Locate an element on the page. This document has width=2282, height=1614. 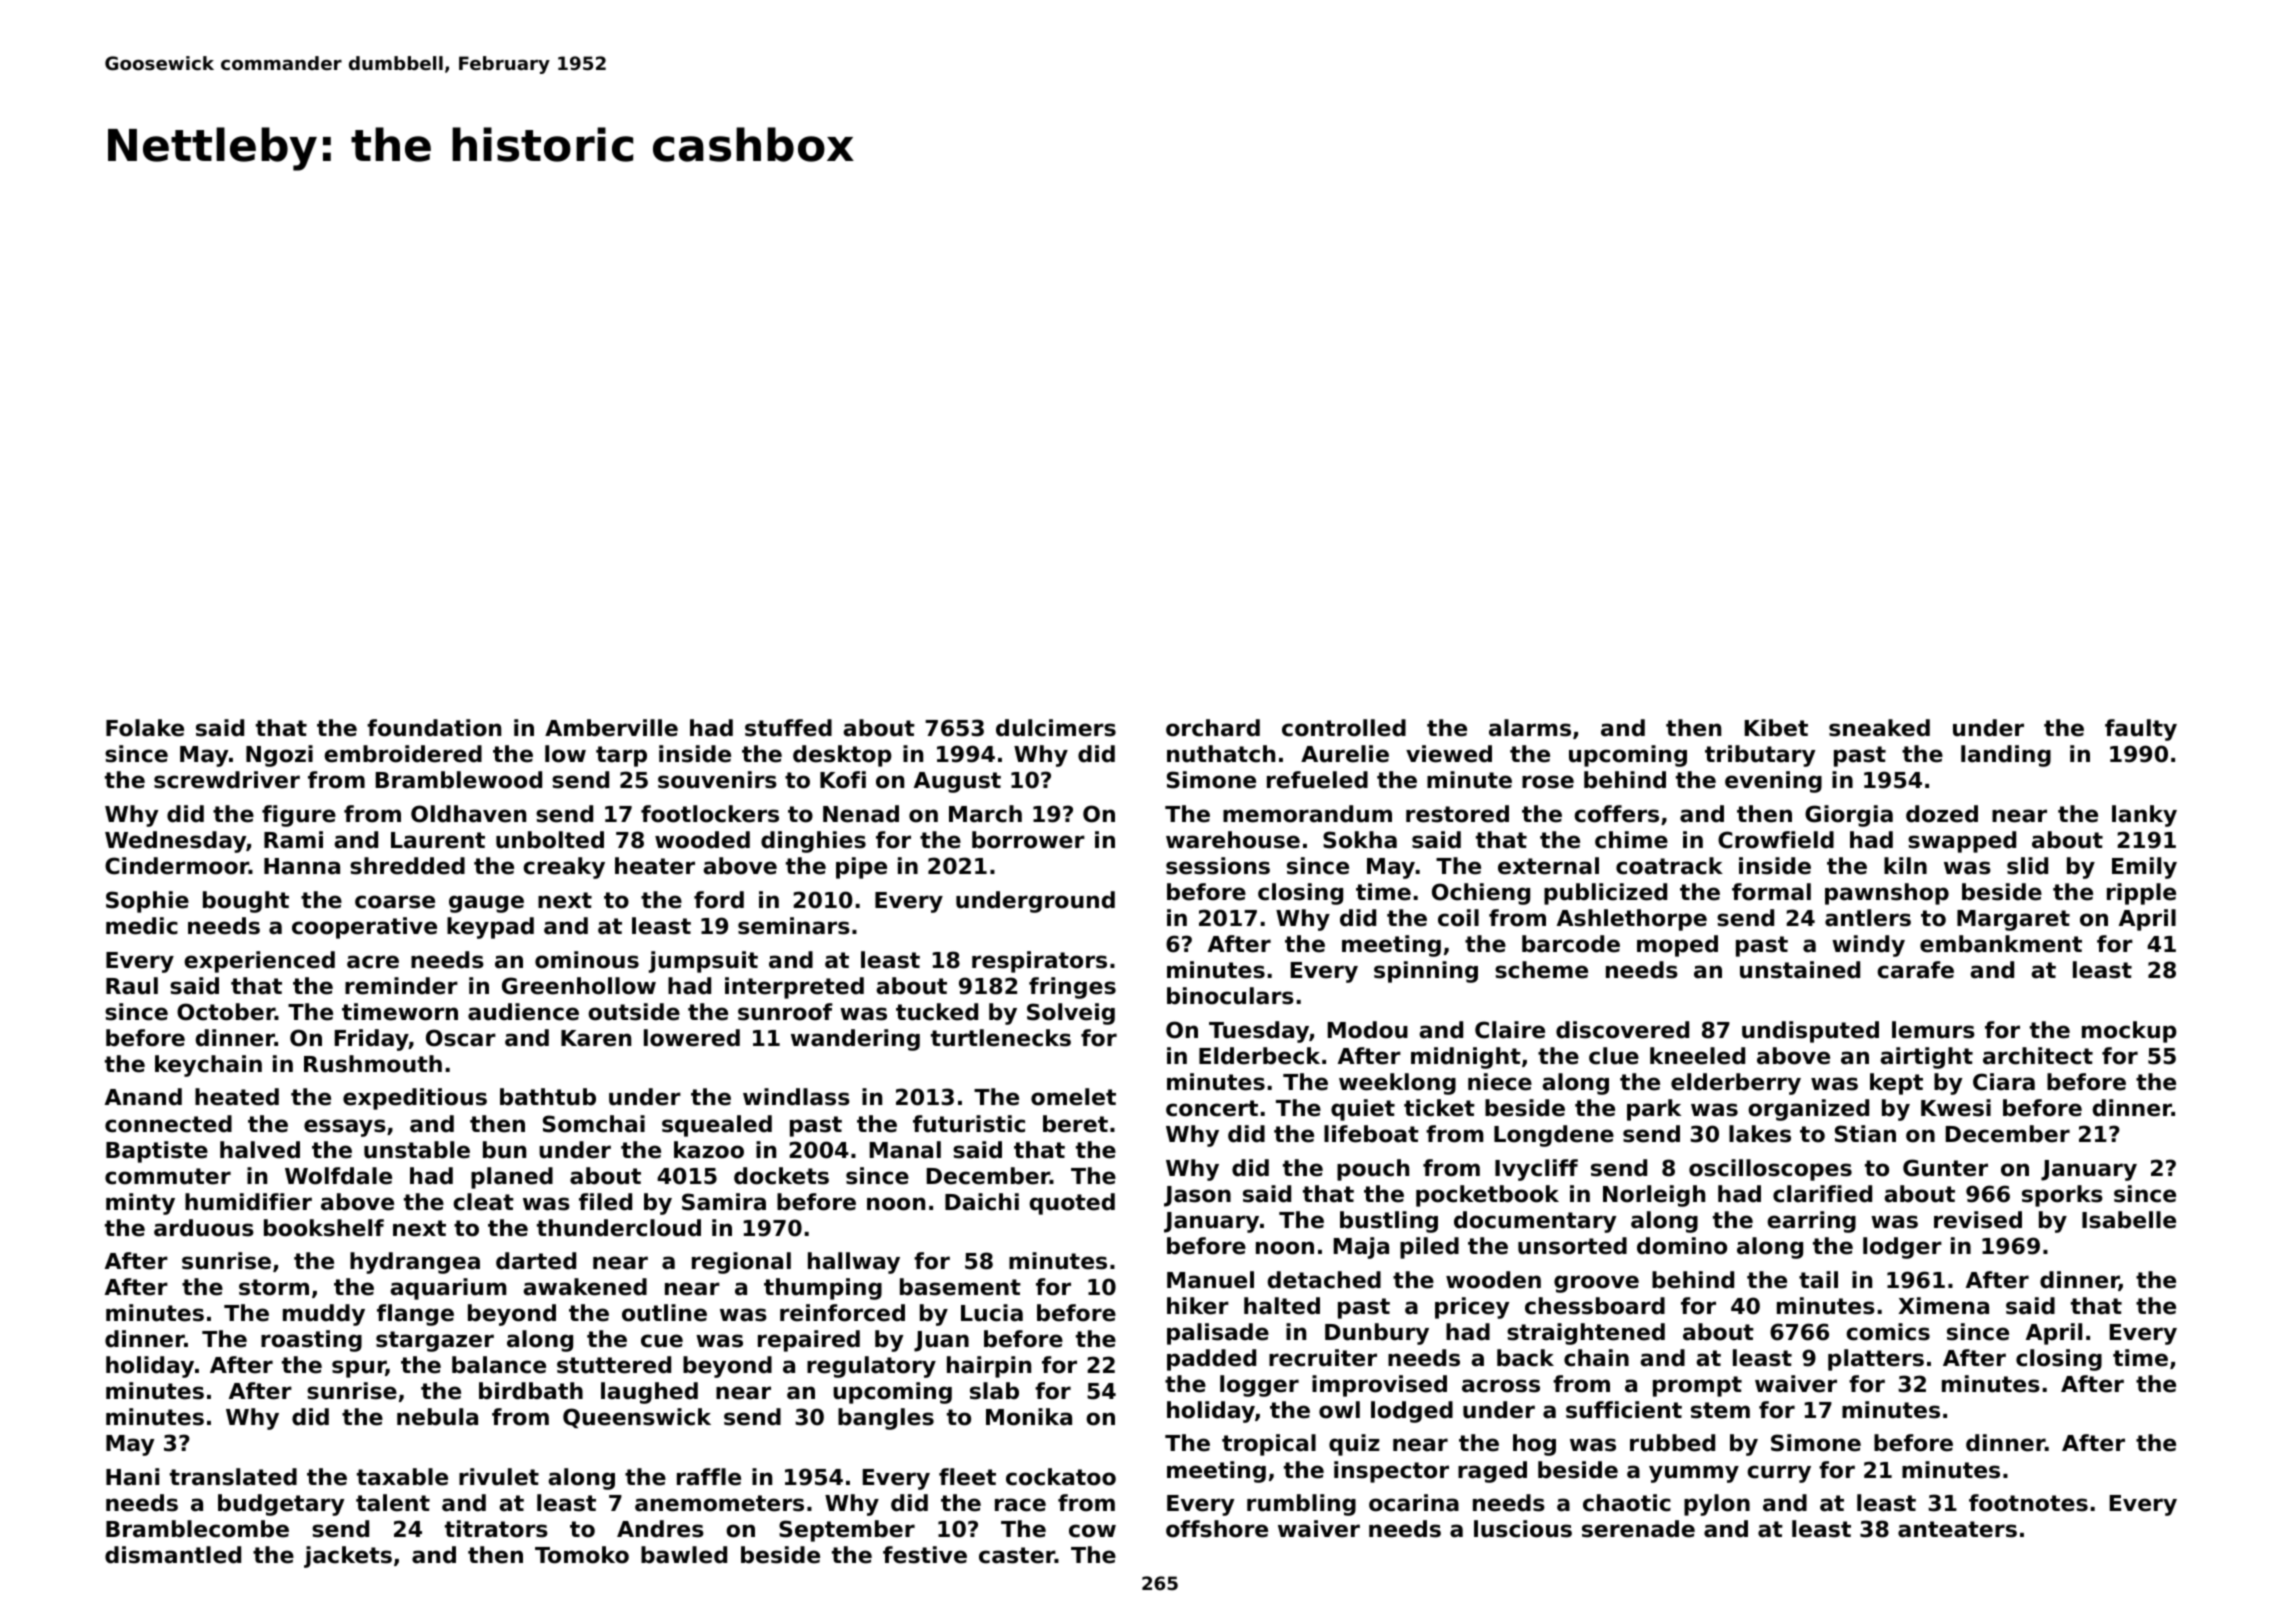
faulty is located at coordinates (2141, 730).
